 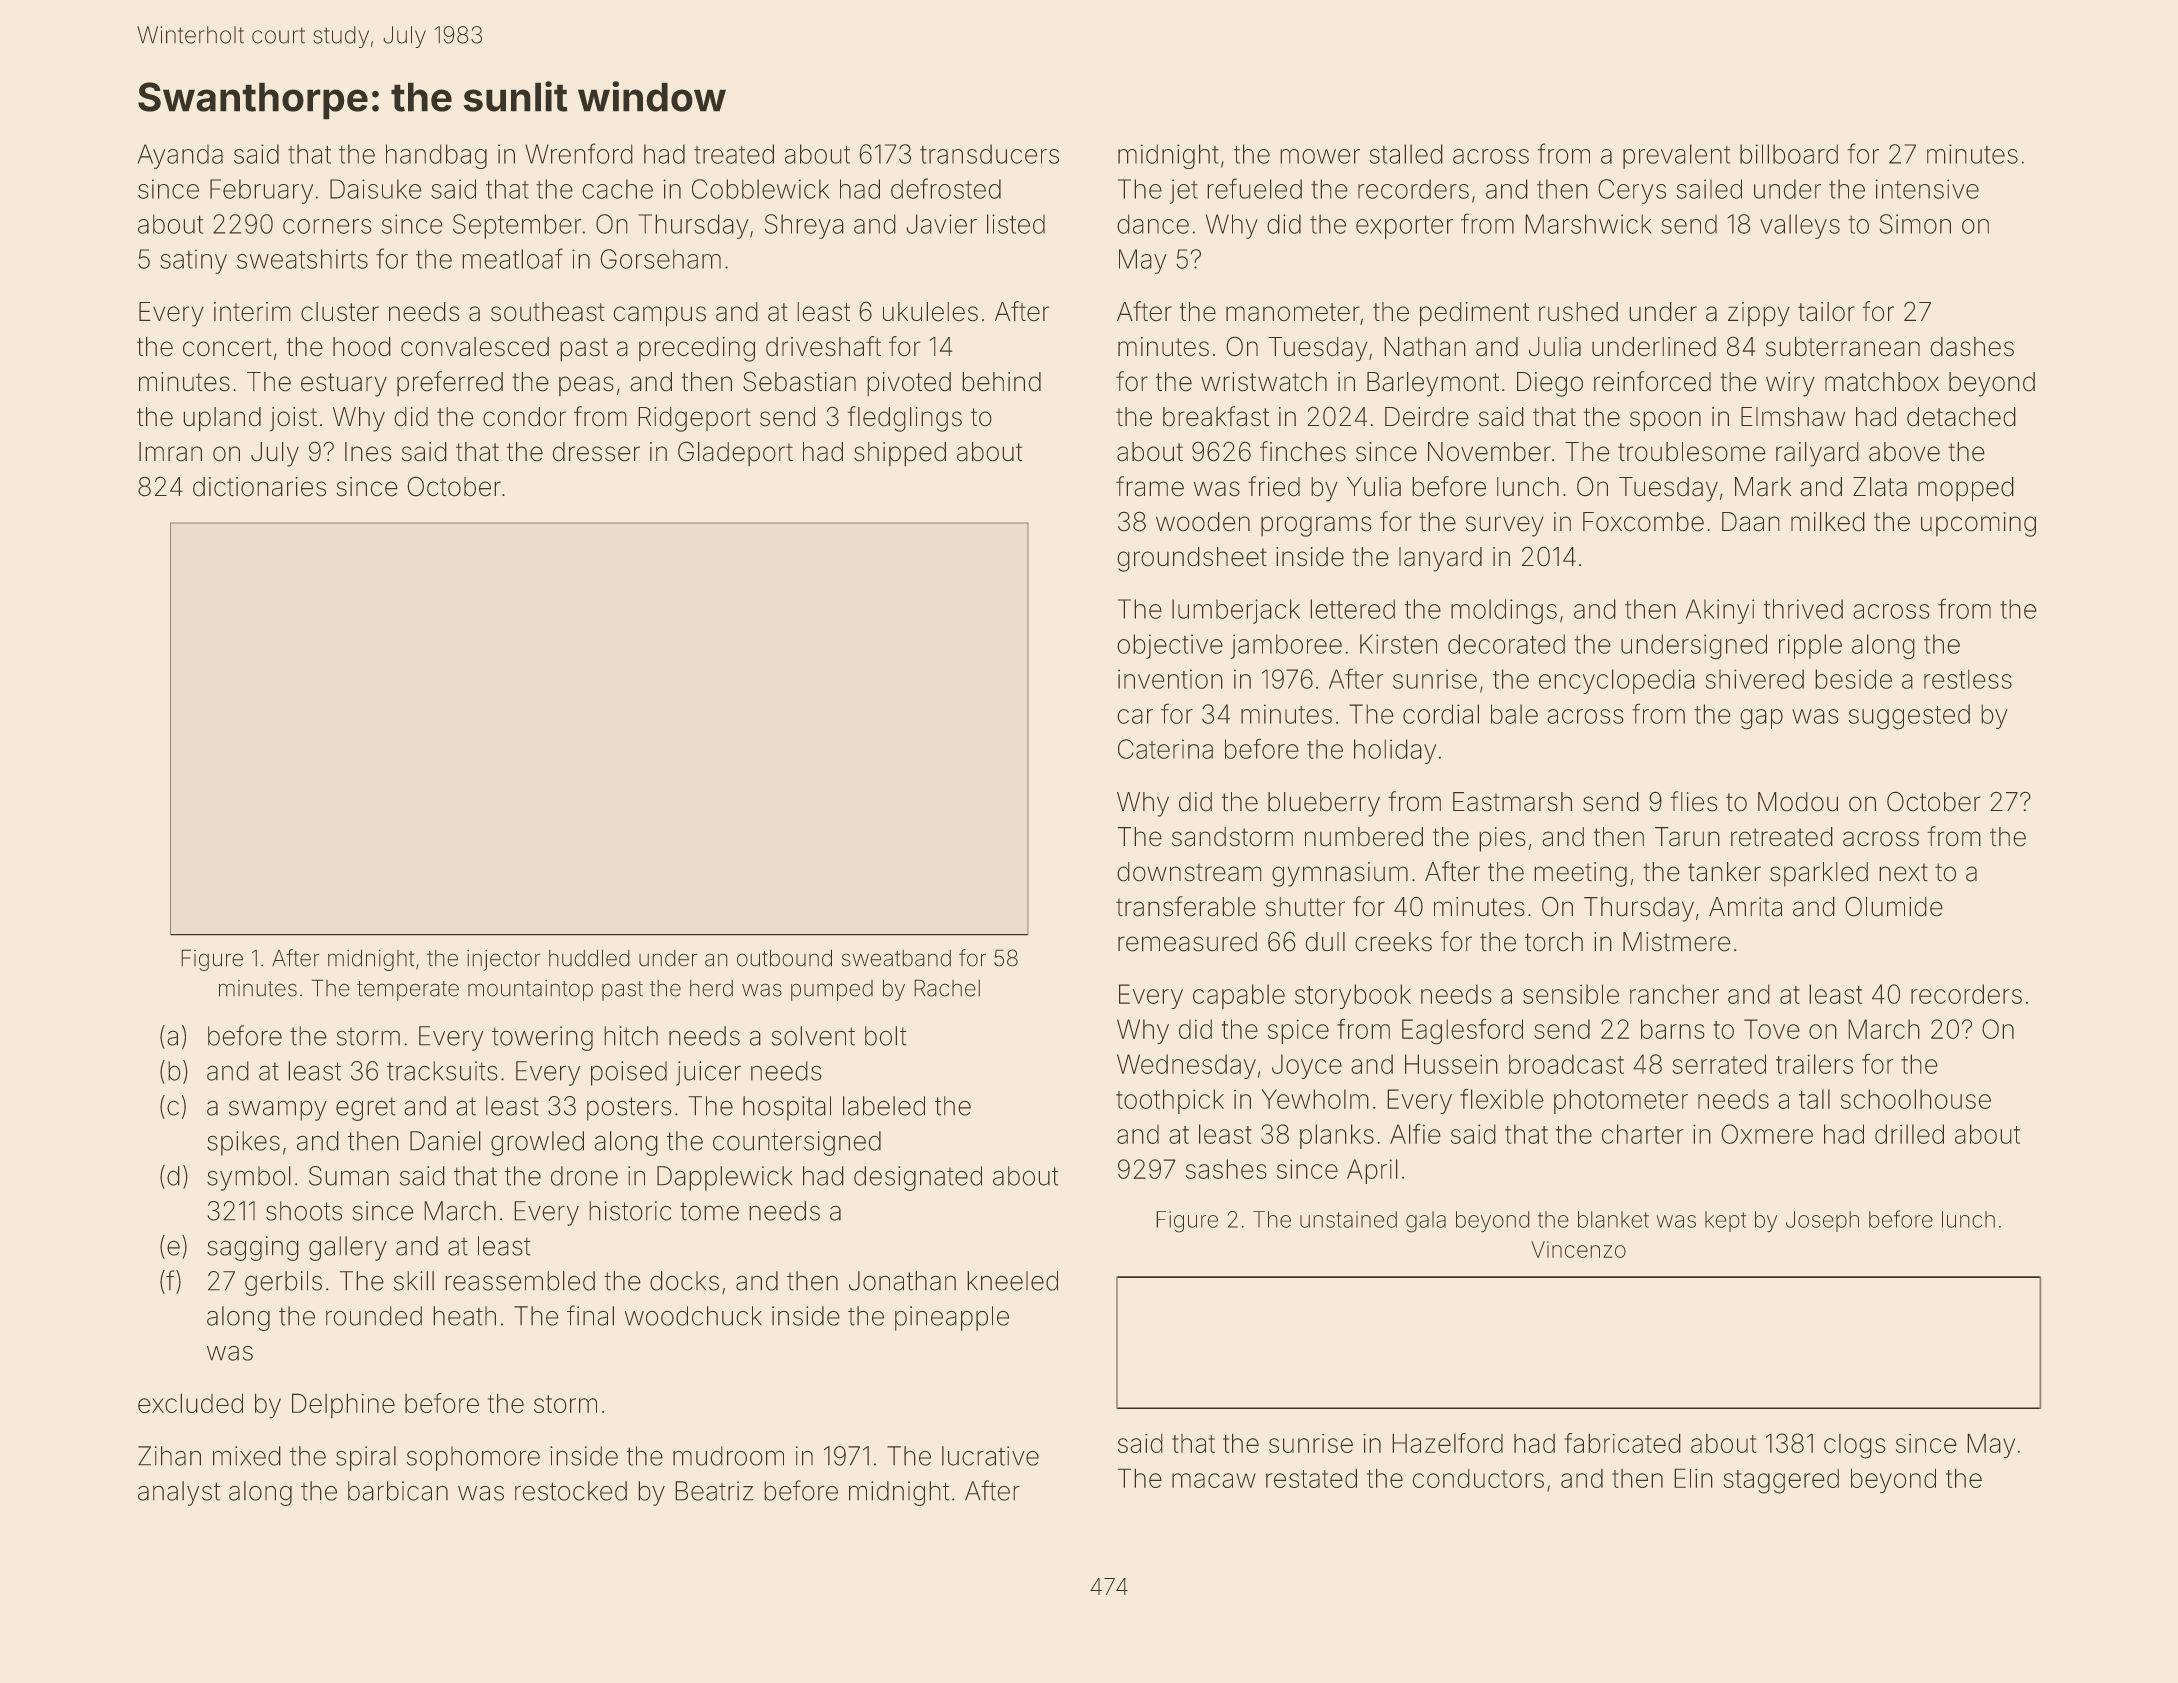 I want to click on valleys, so click(x=1800, y=226).
